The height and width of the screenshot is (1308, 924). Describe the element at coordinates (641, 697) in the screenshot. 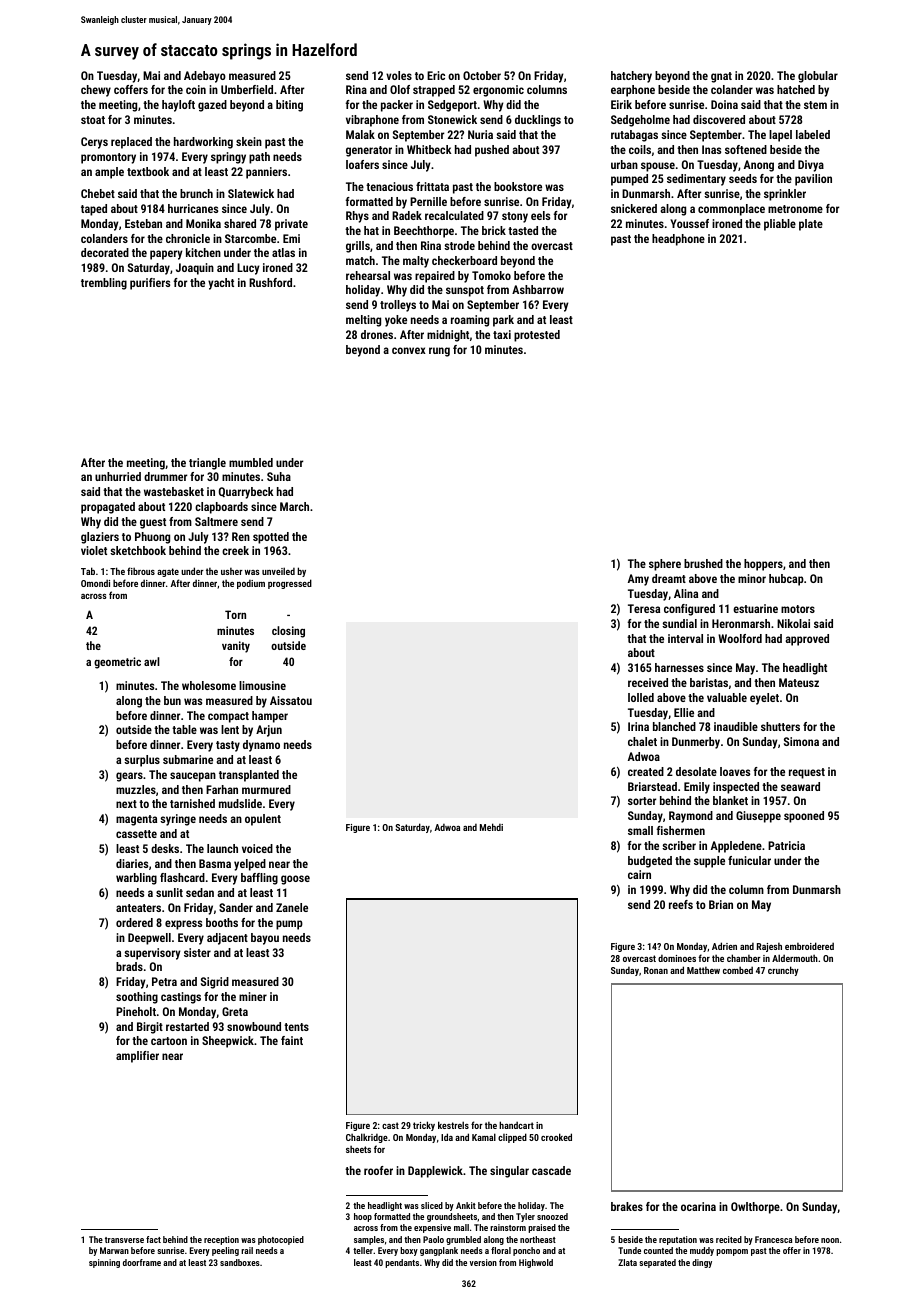

I see `lolled` at that location.
